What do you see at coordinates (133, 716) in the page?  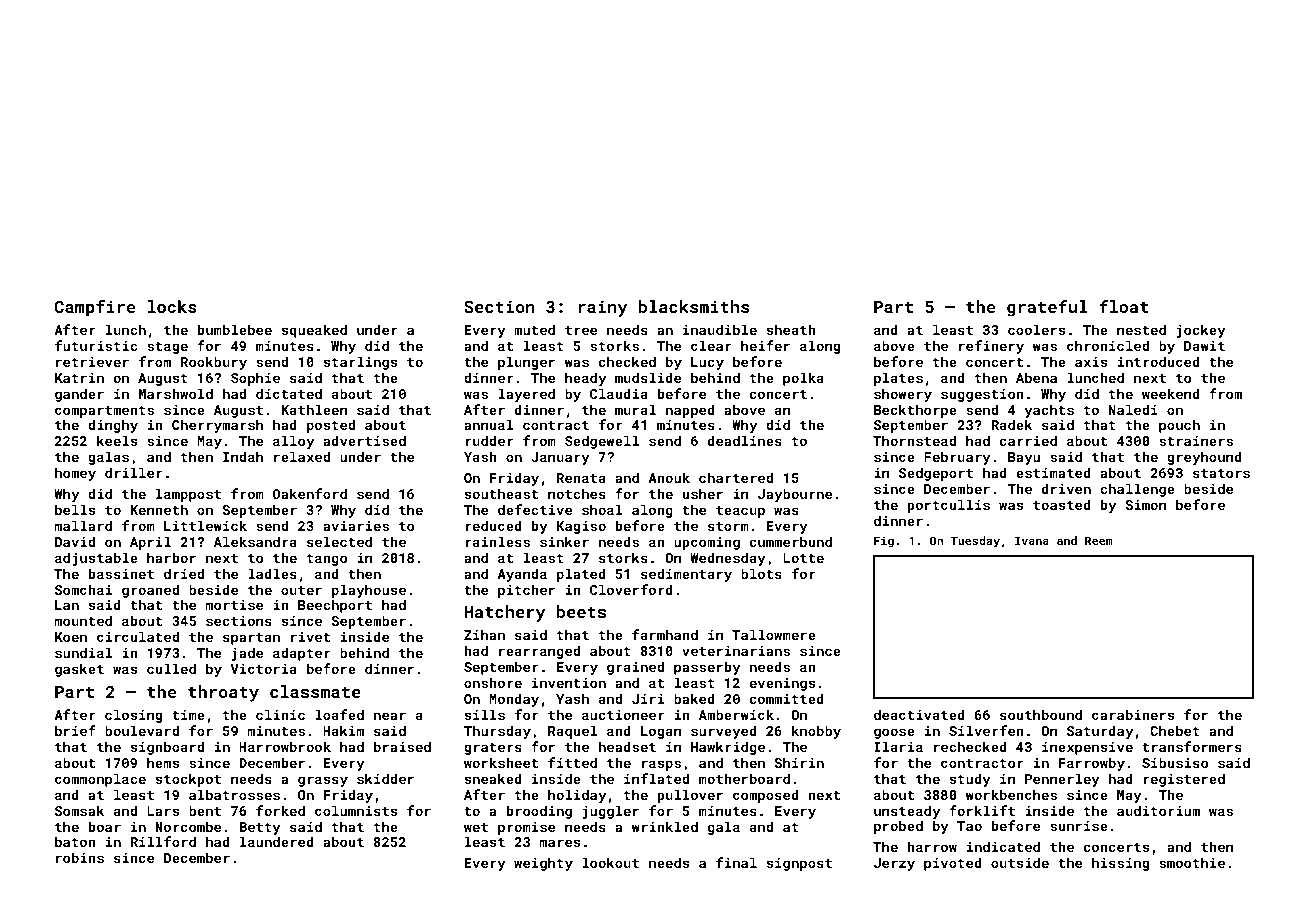 I see `closing` at bounding box center [133, 716].
